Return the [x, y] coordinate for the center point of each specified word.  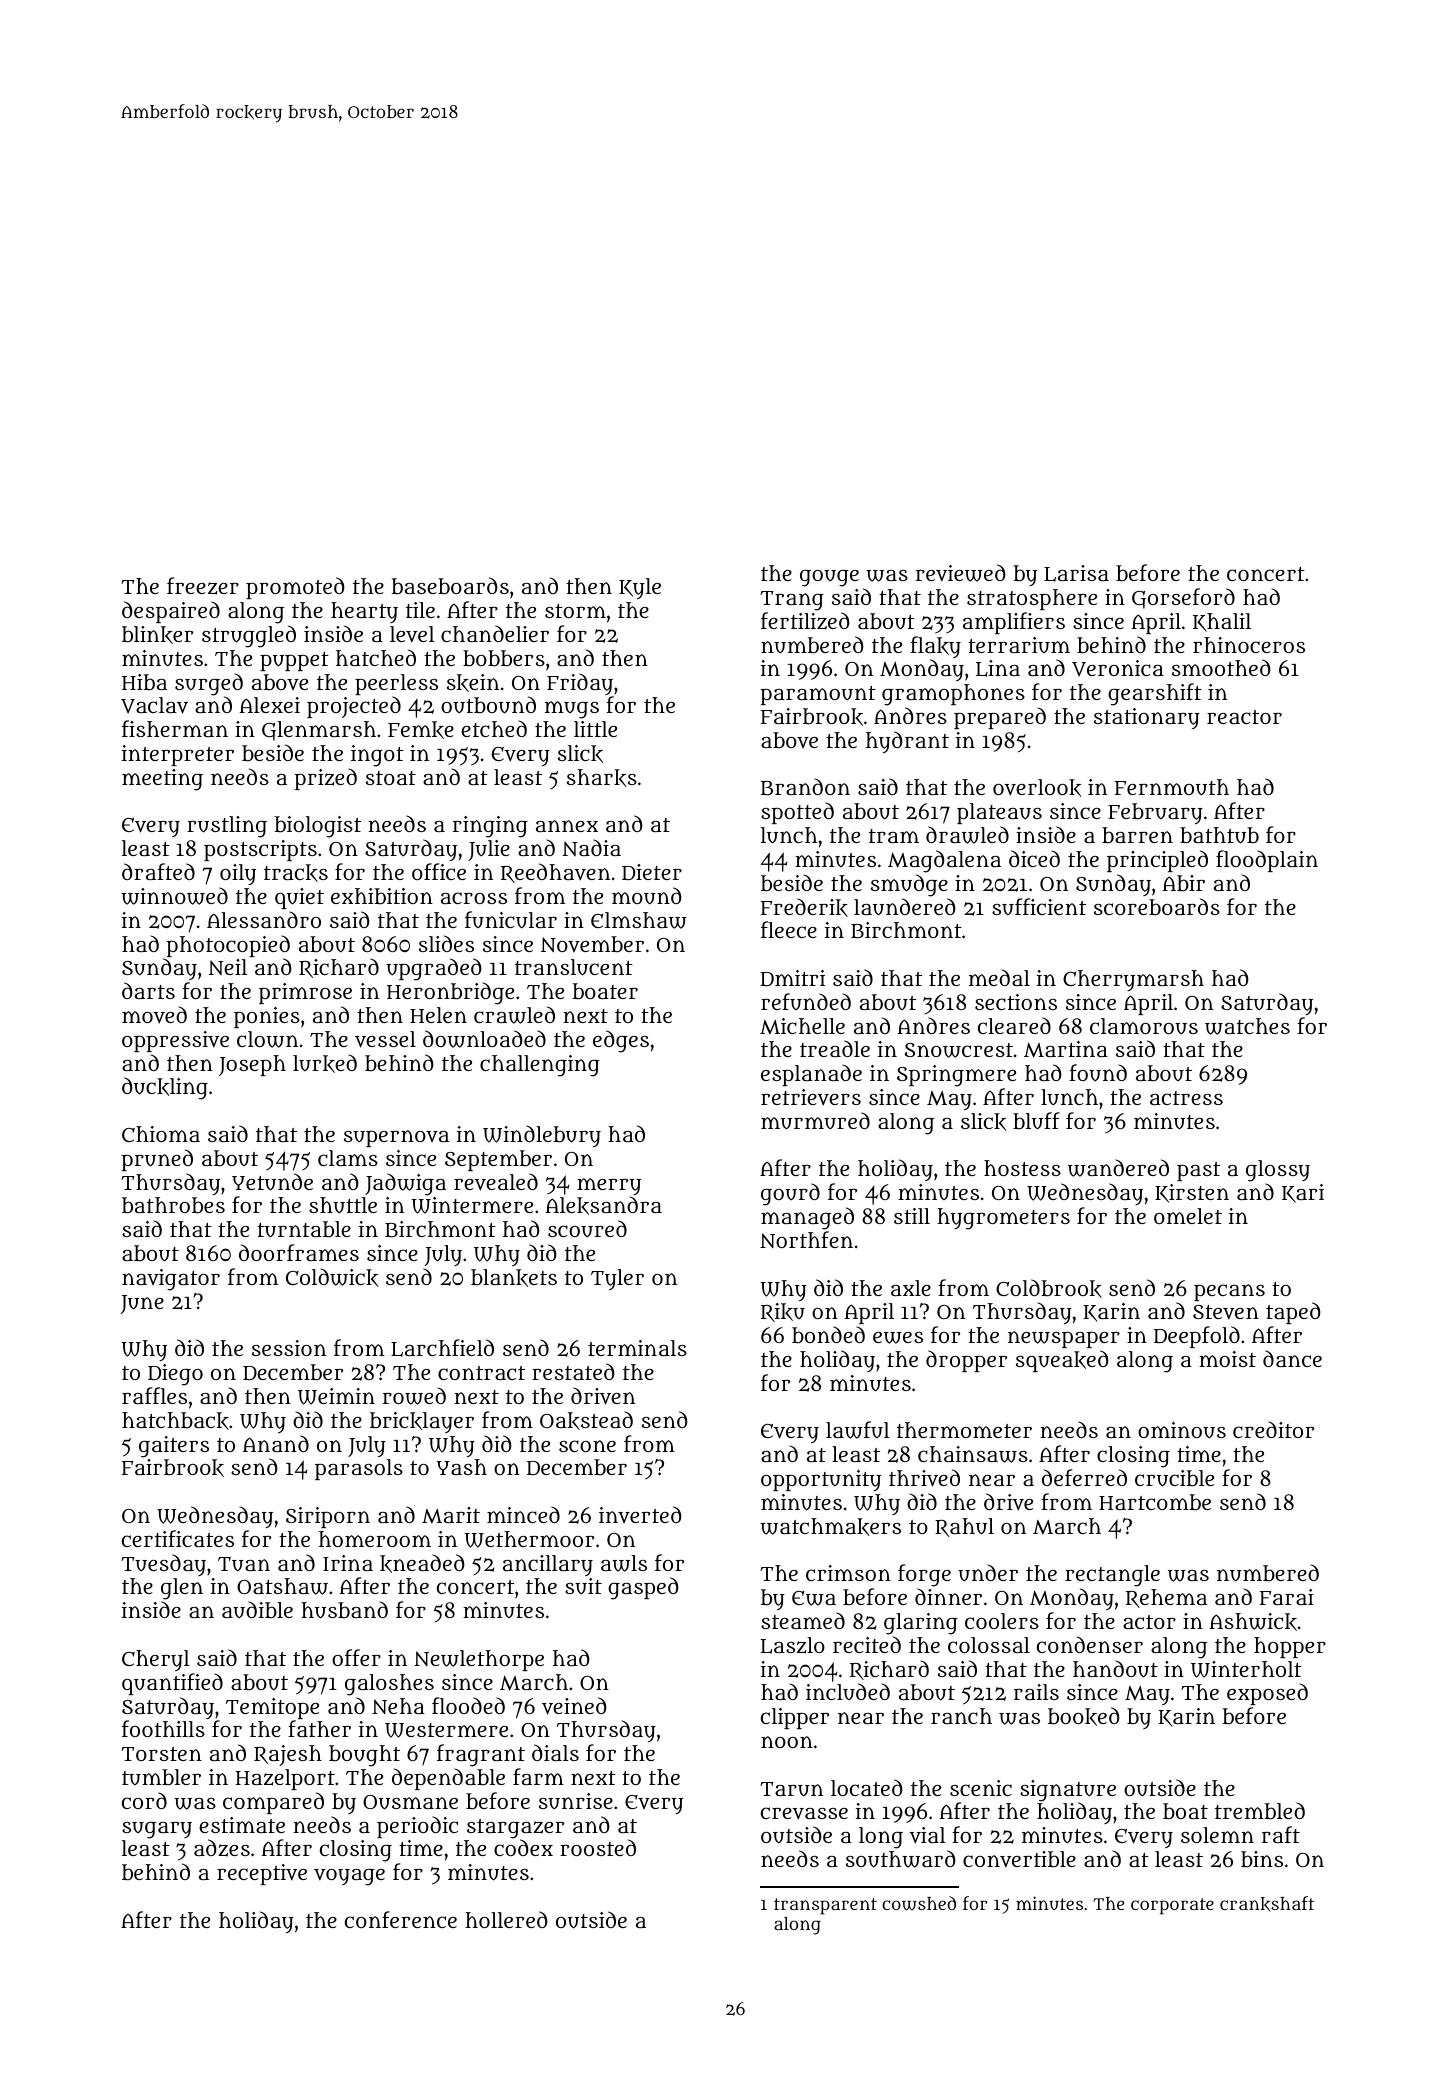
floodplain [1267, 861]
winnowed [174, 896]
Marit [451, 1515]
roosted [598, 1847]
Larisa [1076, 573]
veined [574, 1706]
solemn [1217, 1835]
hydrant [907, 742]
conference [401, 1919]
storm [575, 611]
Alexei [269, 705]
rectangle [1112, 1576]
